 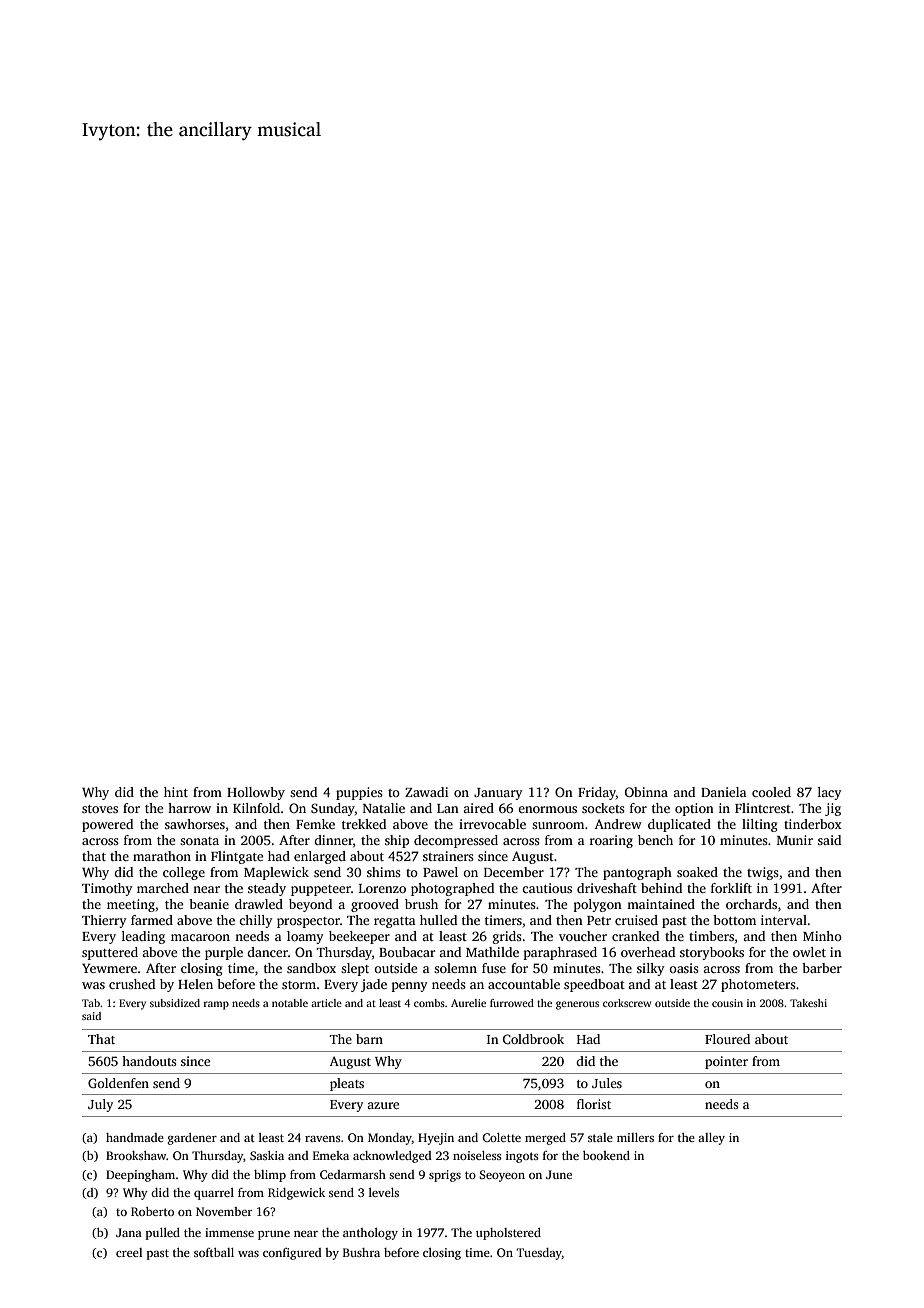 I want to click on cooled, so click(x=771, y=792).
